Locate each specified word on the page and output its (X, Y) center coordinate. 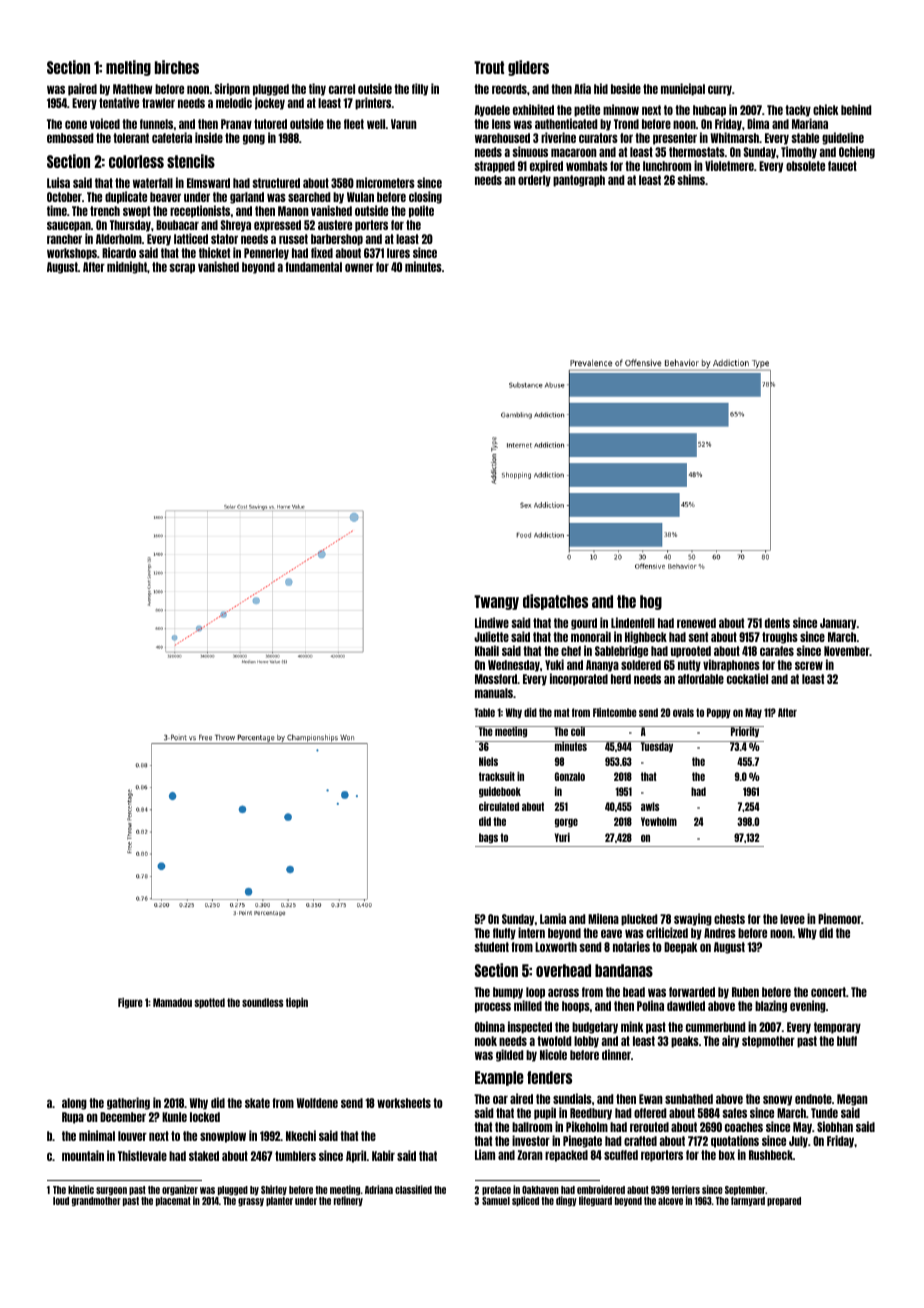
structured (276, 183)
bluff (847, 1041)
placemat (173, 1201)
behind (856, 109)
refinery (348, 1201)
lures (398, 253)
